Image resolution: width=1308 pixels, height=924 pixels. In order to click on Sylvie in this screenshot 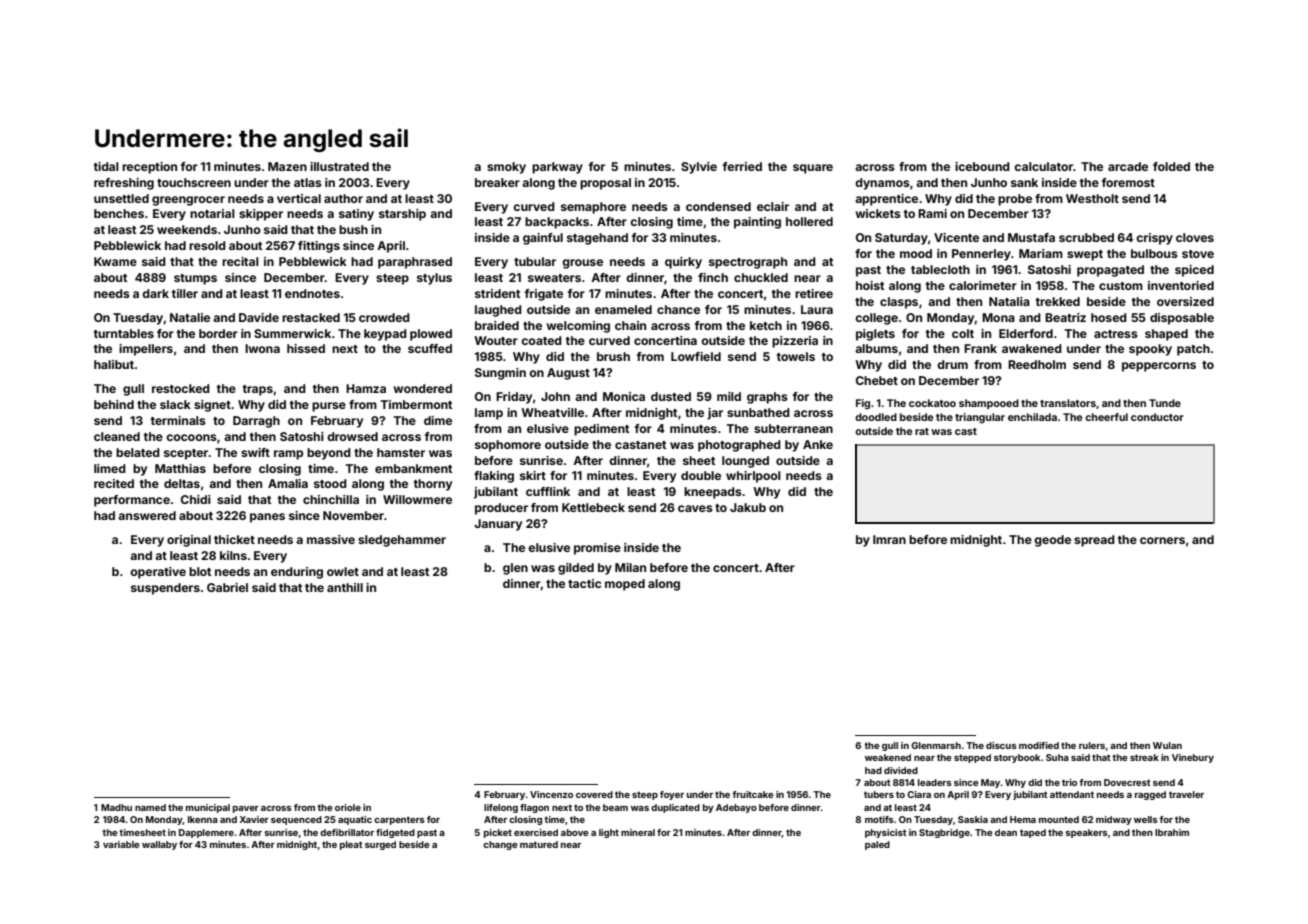, I will do `click(699, 168)`.
